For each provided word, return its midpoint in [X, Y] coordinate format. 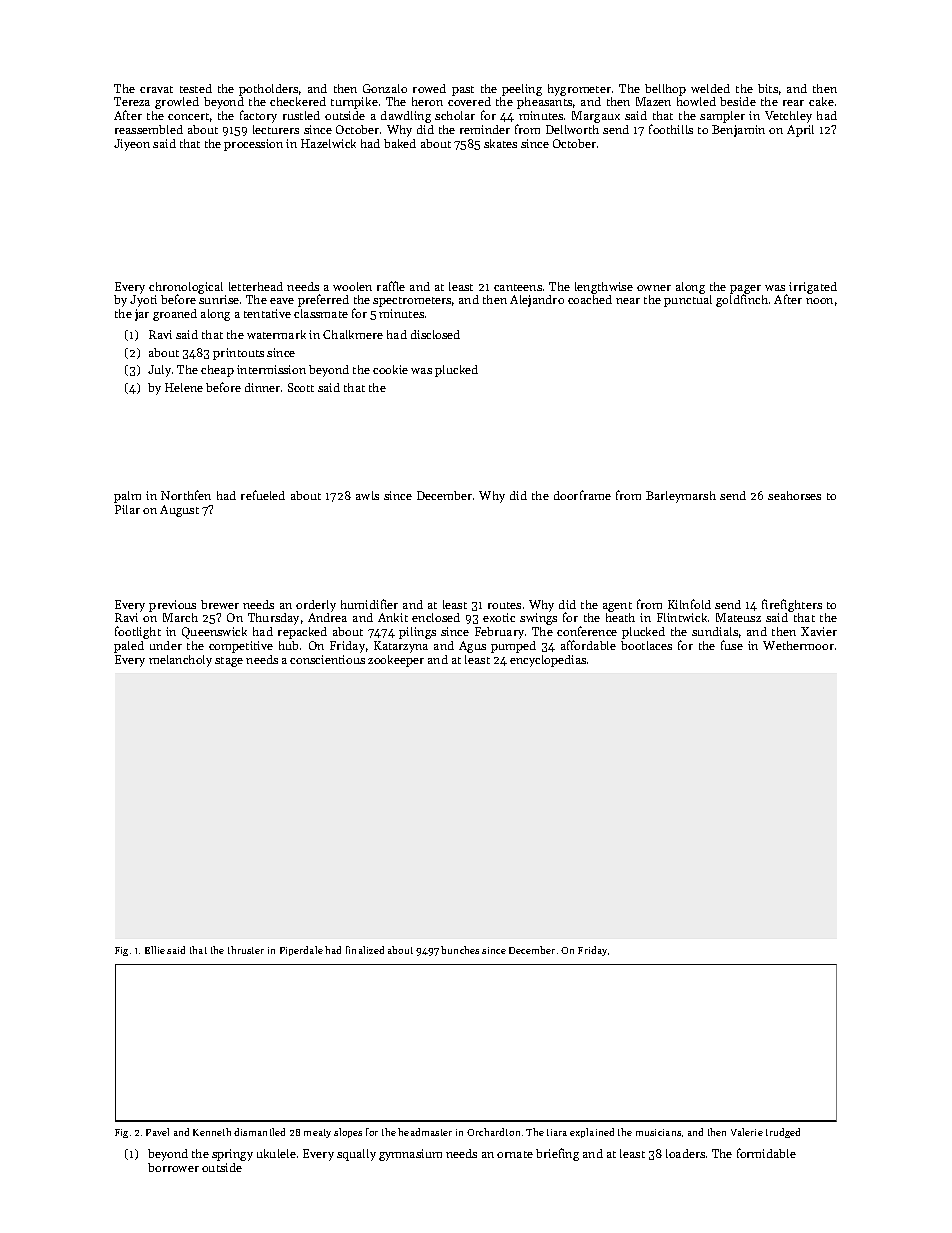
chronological [186, 288]
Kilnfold [689, 604]
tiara [557, 1132]
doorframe [582, 495]
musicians [658, 1132]
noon [819, 301]
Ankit [393, 617]
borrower [173, 1167]
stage [229, 662]
